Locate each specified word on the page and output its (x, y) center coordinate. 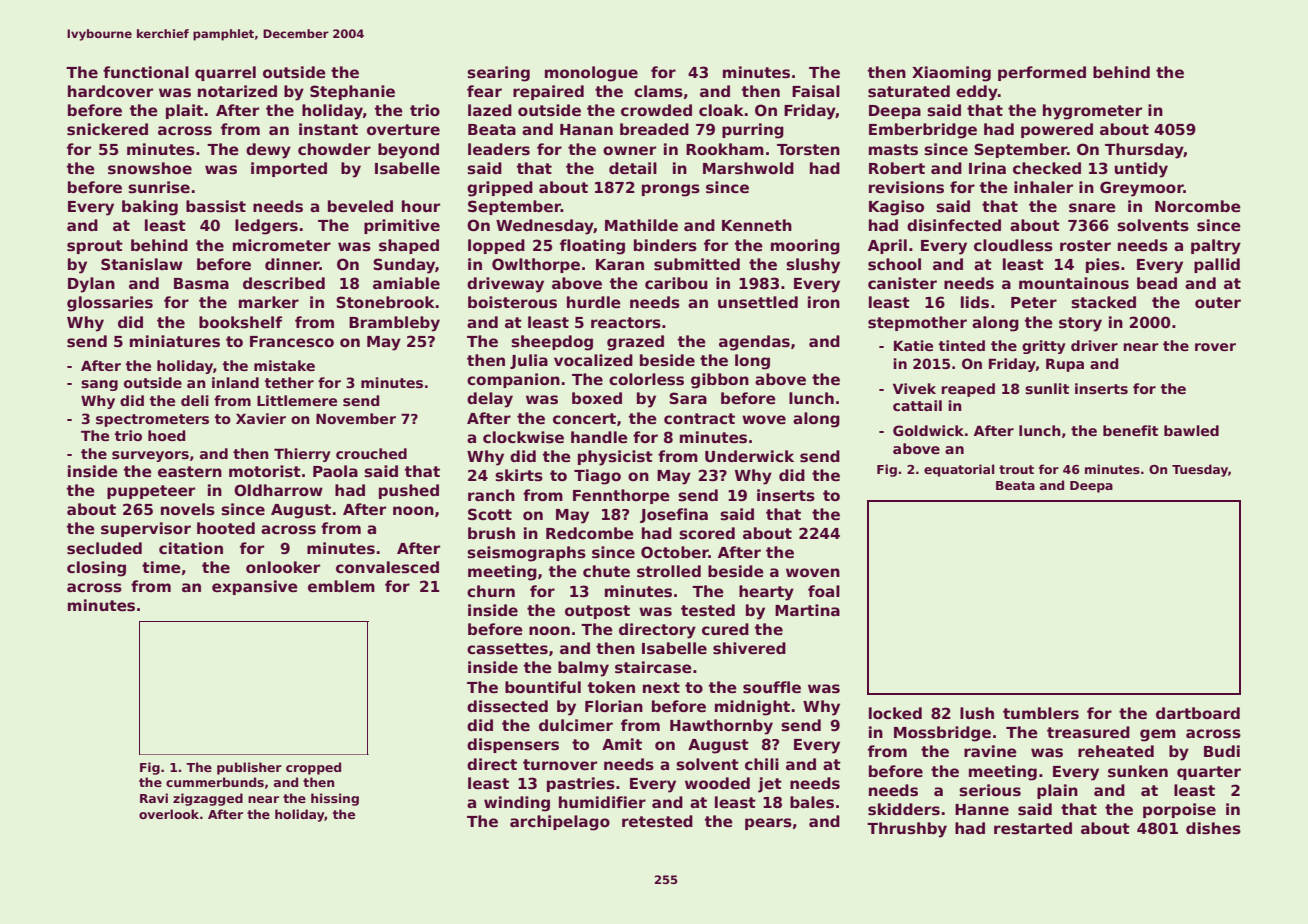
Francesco (292, 342)
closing (96, 569)
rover (1215, 347)
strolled (669, 571)
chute (606, 571)
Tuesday (1200, 470)
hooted (226, 528)
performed (1042, 73)
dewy (268, 151)
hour (421, 206)
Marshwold (748, 168)
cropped (313, 768)
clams (658, 91)
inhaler (1043, 187)
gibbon (720, 381)
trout (1016, 469)
